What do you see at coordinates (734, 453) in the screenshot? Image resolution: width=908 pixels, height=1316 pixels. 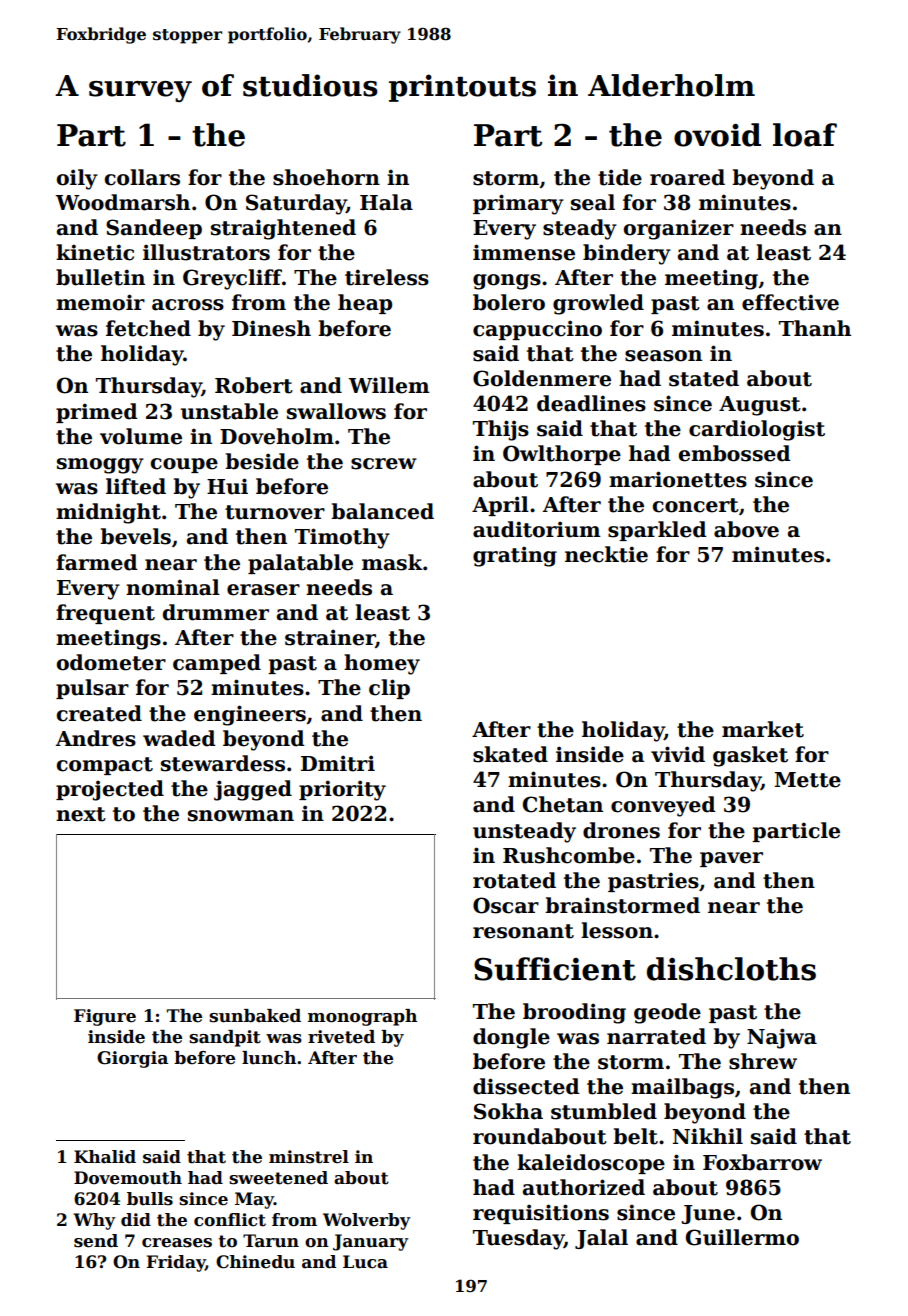 I see `embossed` at bounding box center [734, 453].
